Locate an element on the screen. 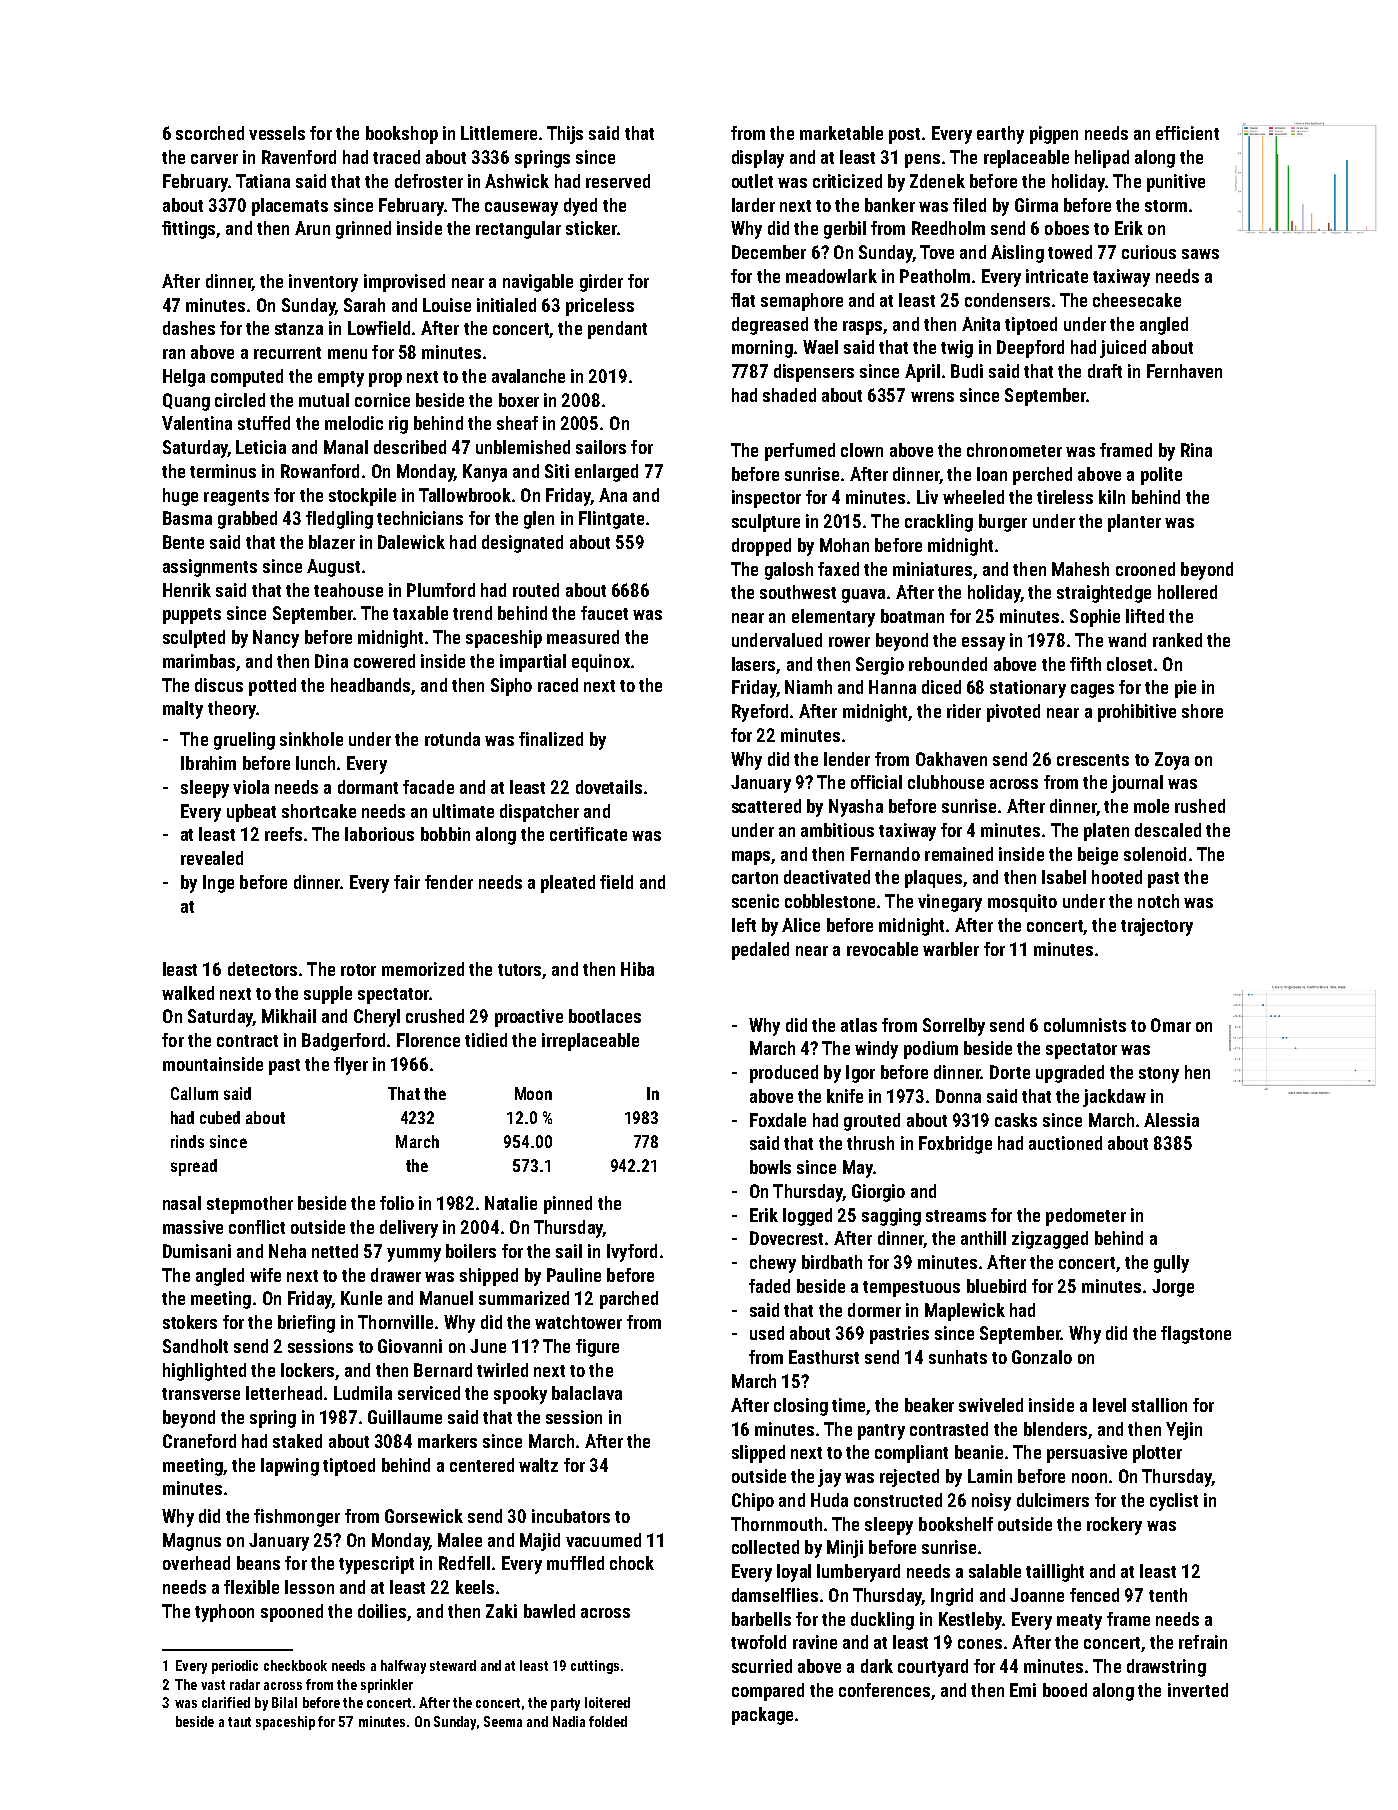 Image resolution: width=1398 pixels, height=1810 pixels. essay is located at coordinates (983, 644).
